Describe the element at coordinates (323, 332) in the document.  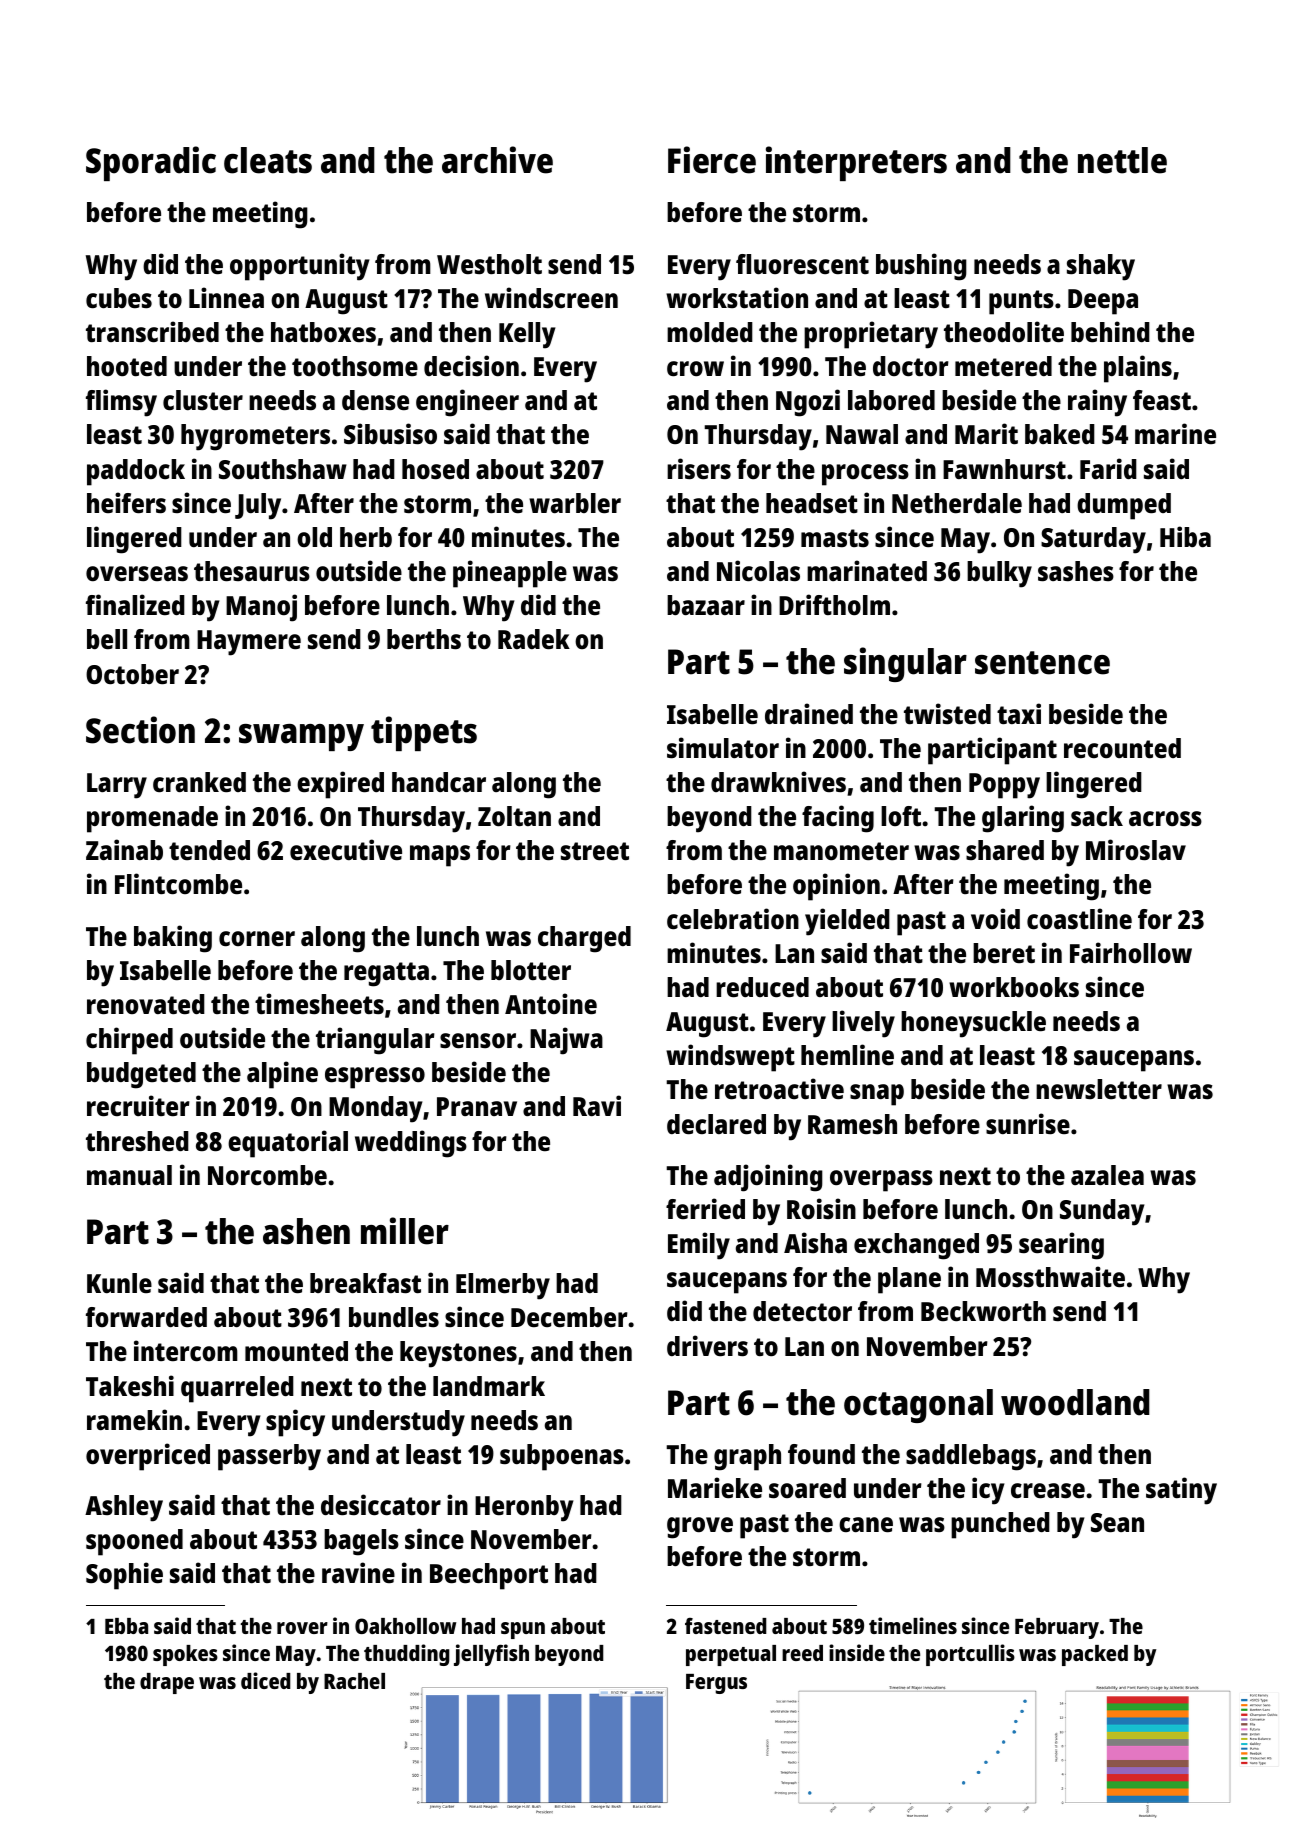
I see `hatboxes` at that location.
